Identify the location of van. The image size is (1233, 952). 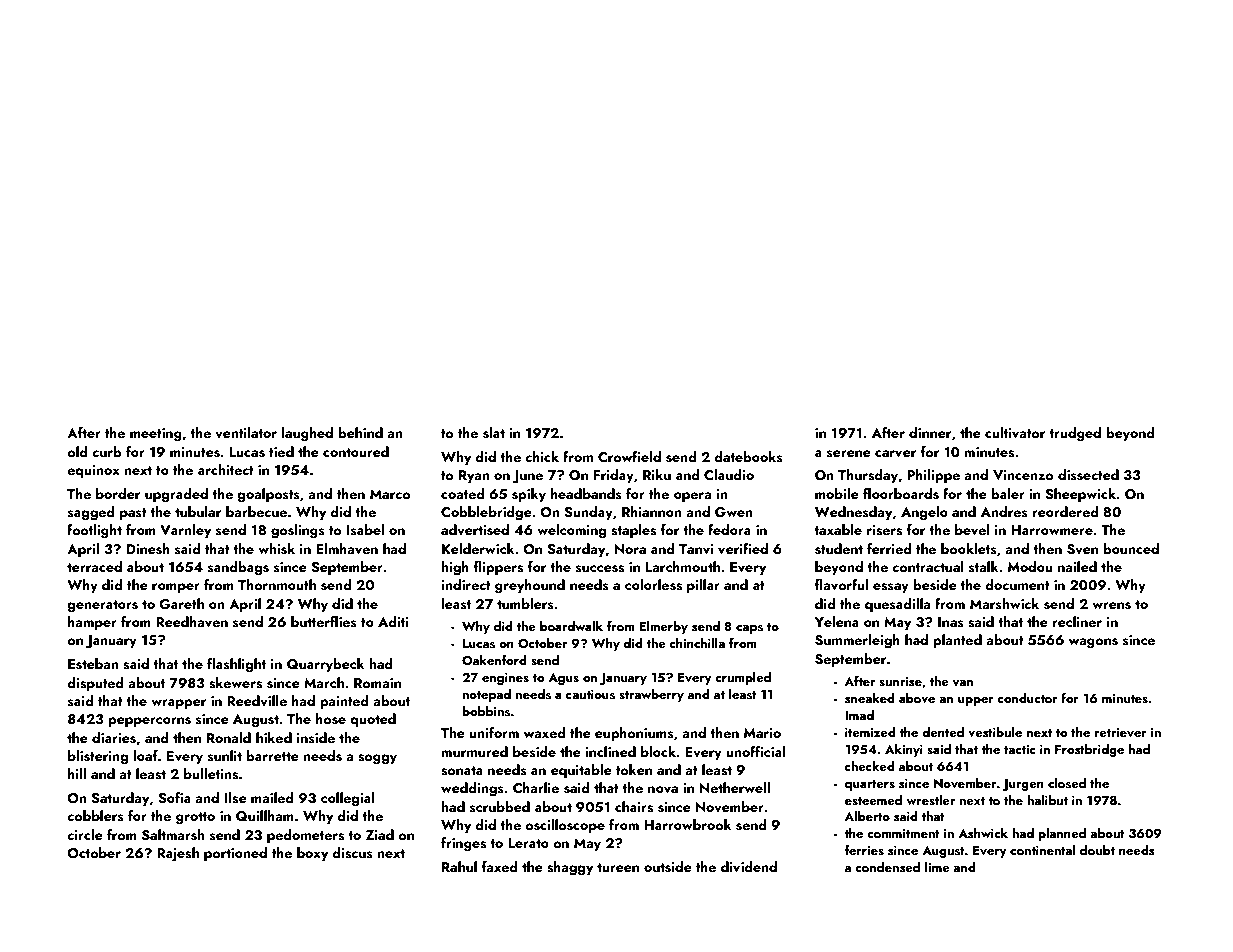
(963, 683).
